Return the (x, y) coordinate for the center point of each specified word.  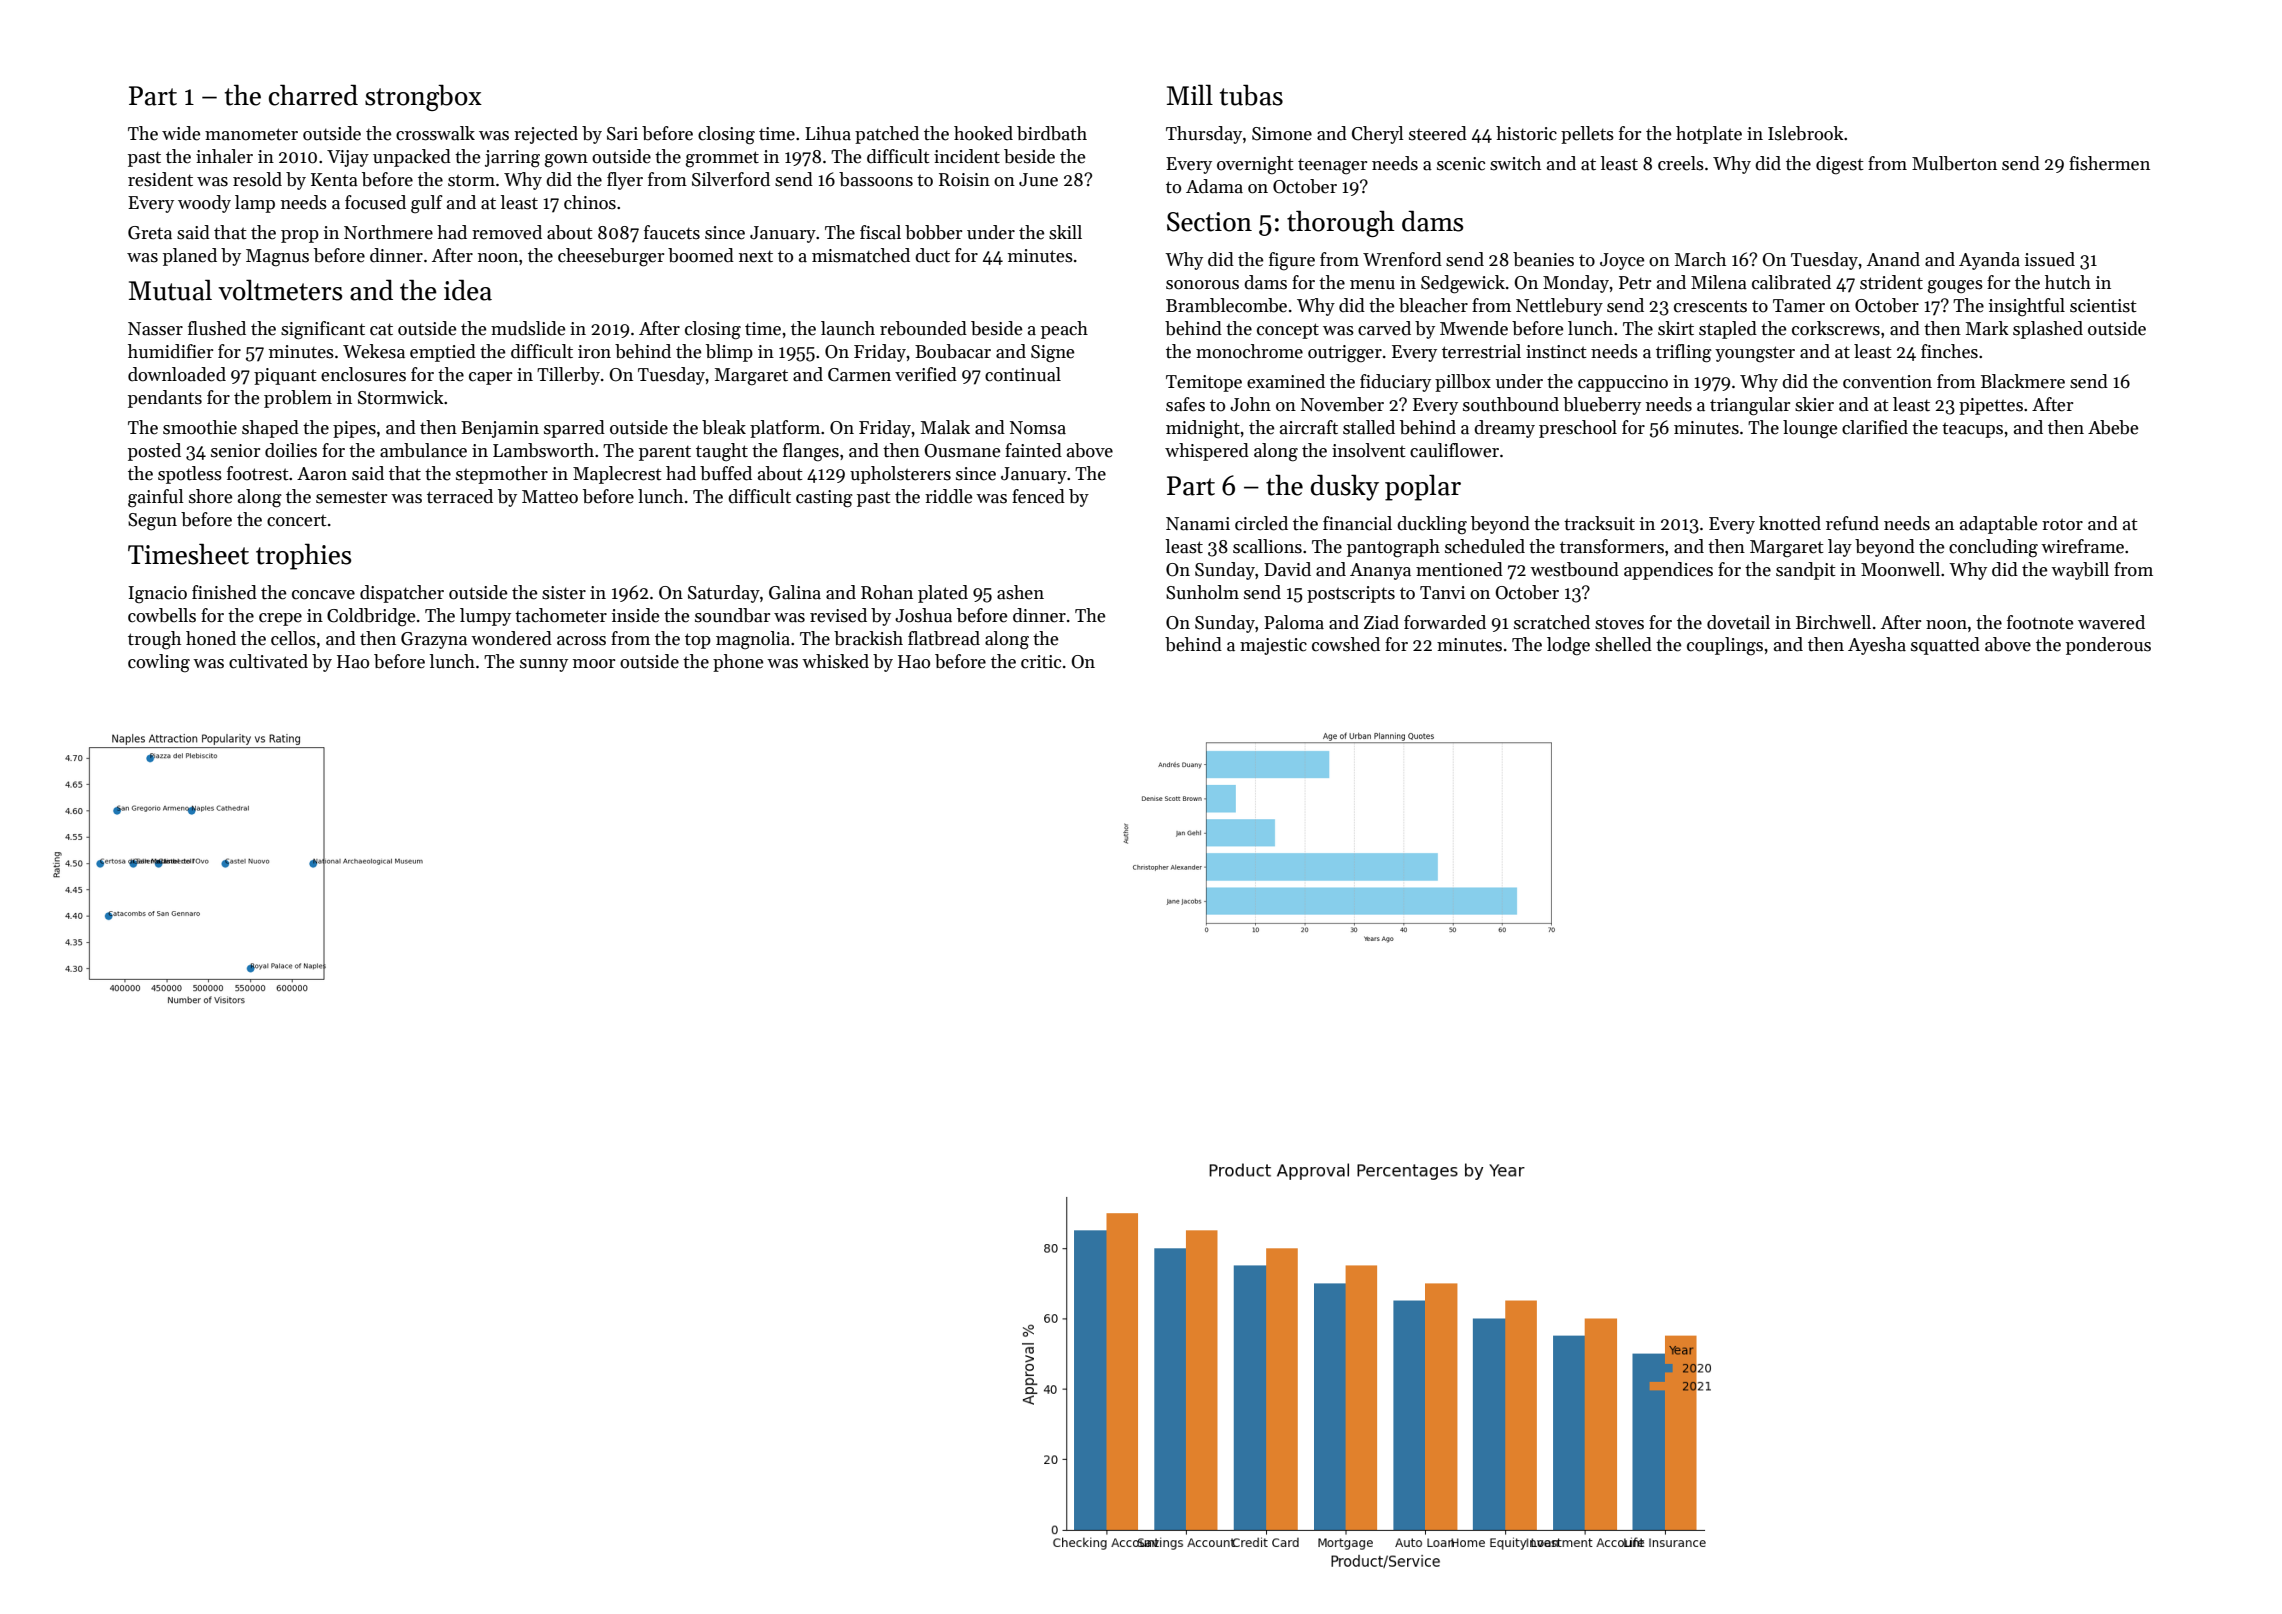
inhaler (224, 156)
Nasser (155, 329)
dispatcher (402, 594)
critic (1041, 662)
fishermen (2109, 163)
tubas (1251, 95)
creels (1681, 163)
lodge (1568, 646)
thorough (1341, 223)
